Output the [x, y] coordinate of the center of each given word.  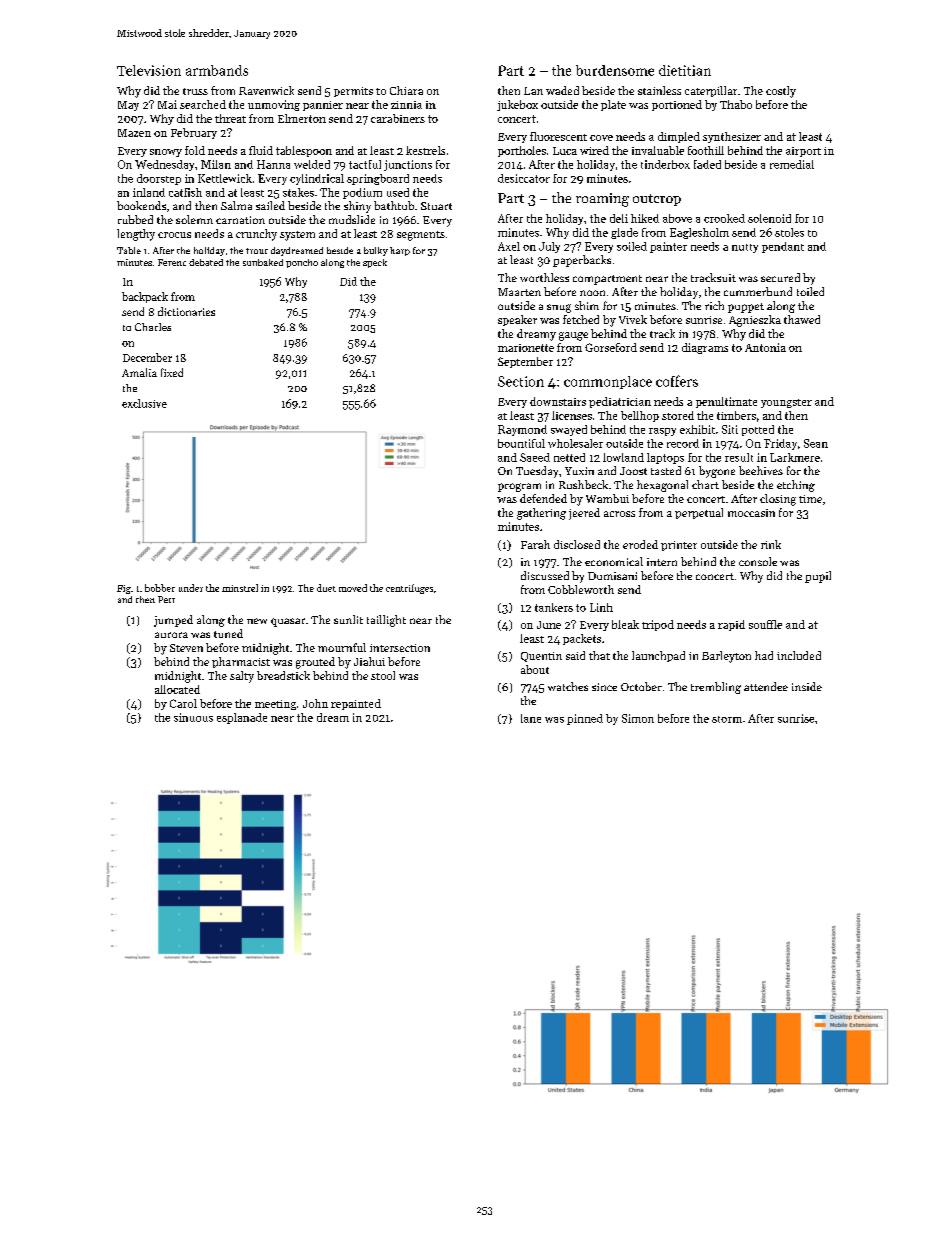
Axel [509, 246]
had [764, 655]
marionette [526, 348]
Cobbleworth [581, 589]
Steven [186, 648]
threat [230, 118]
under [191, 588]
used [398, 192]
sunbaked [263, 262]
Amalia [139, 372]
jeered [584, 514]
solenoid [769, 218]
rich [714, 305]
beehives [761, 470]
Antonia [765, 347]
